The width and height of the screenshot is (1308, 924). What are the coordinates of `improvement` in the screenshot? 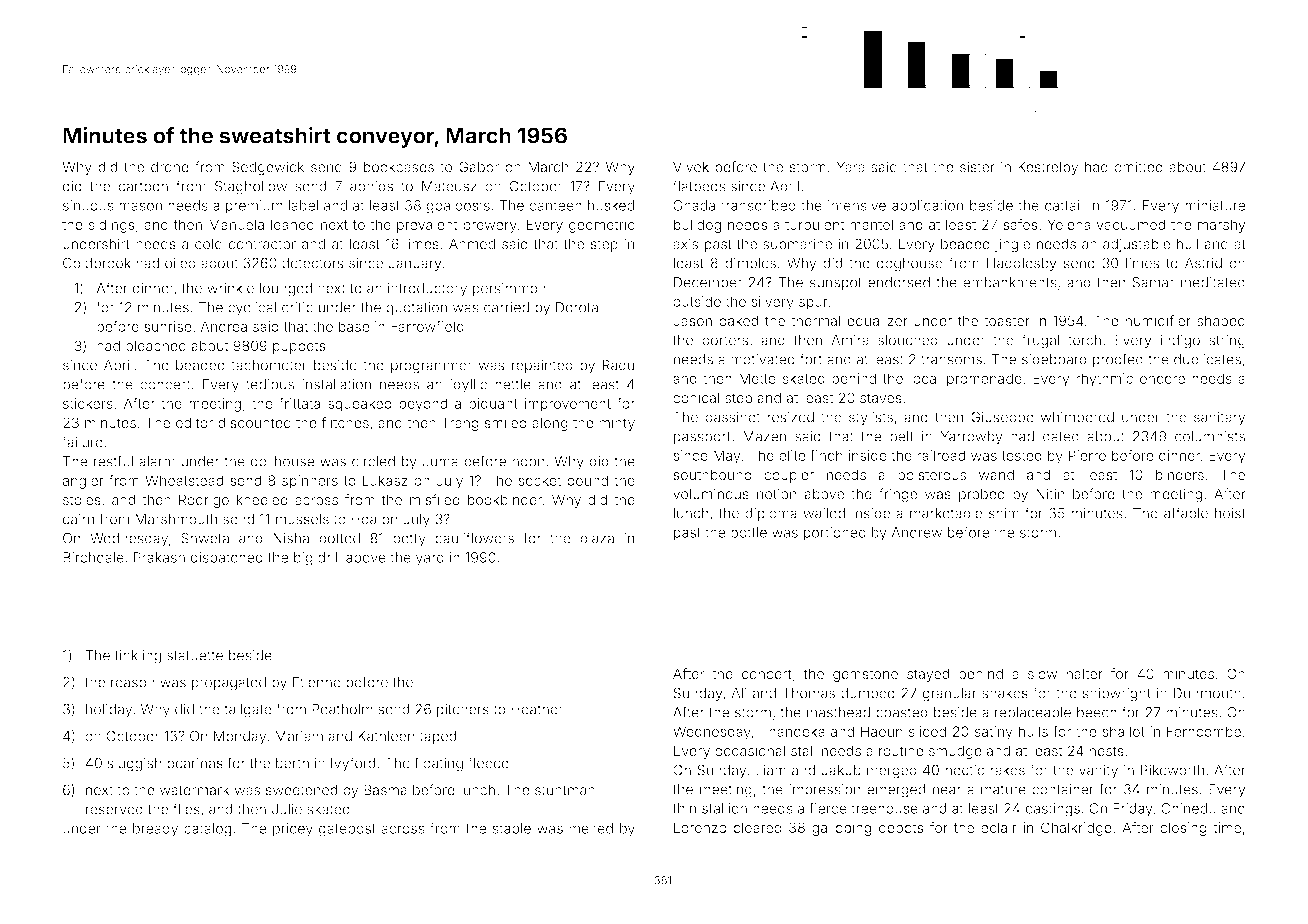 It's located at (568, 405).
